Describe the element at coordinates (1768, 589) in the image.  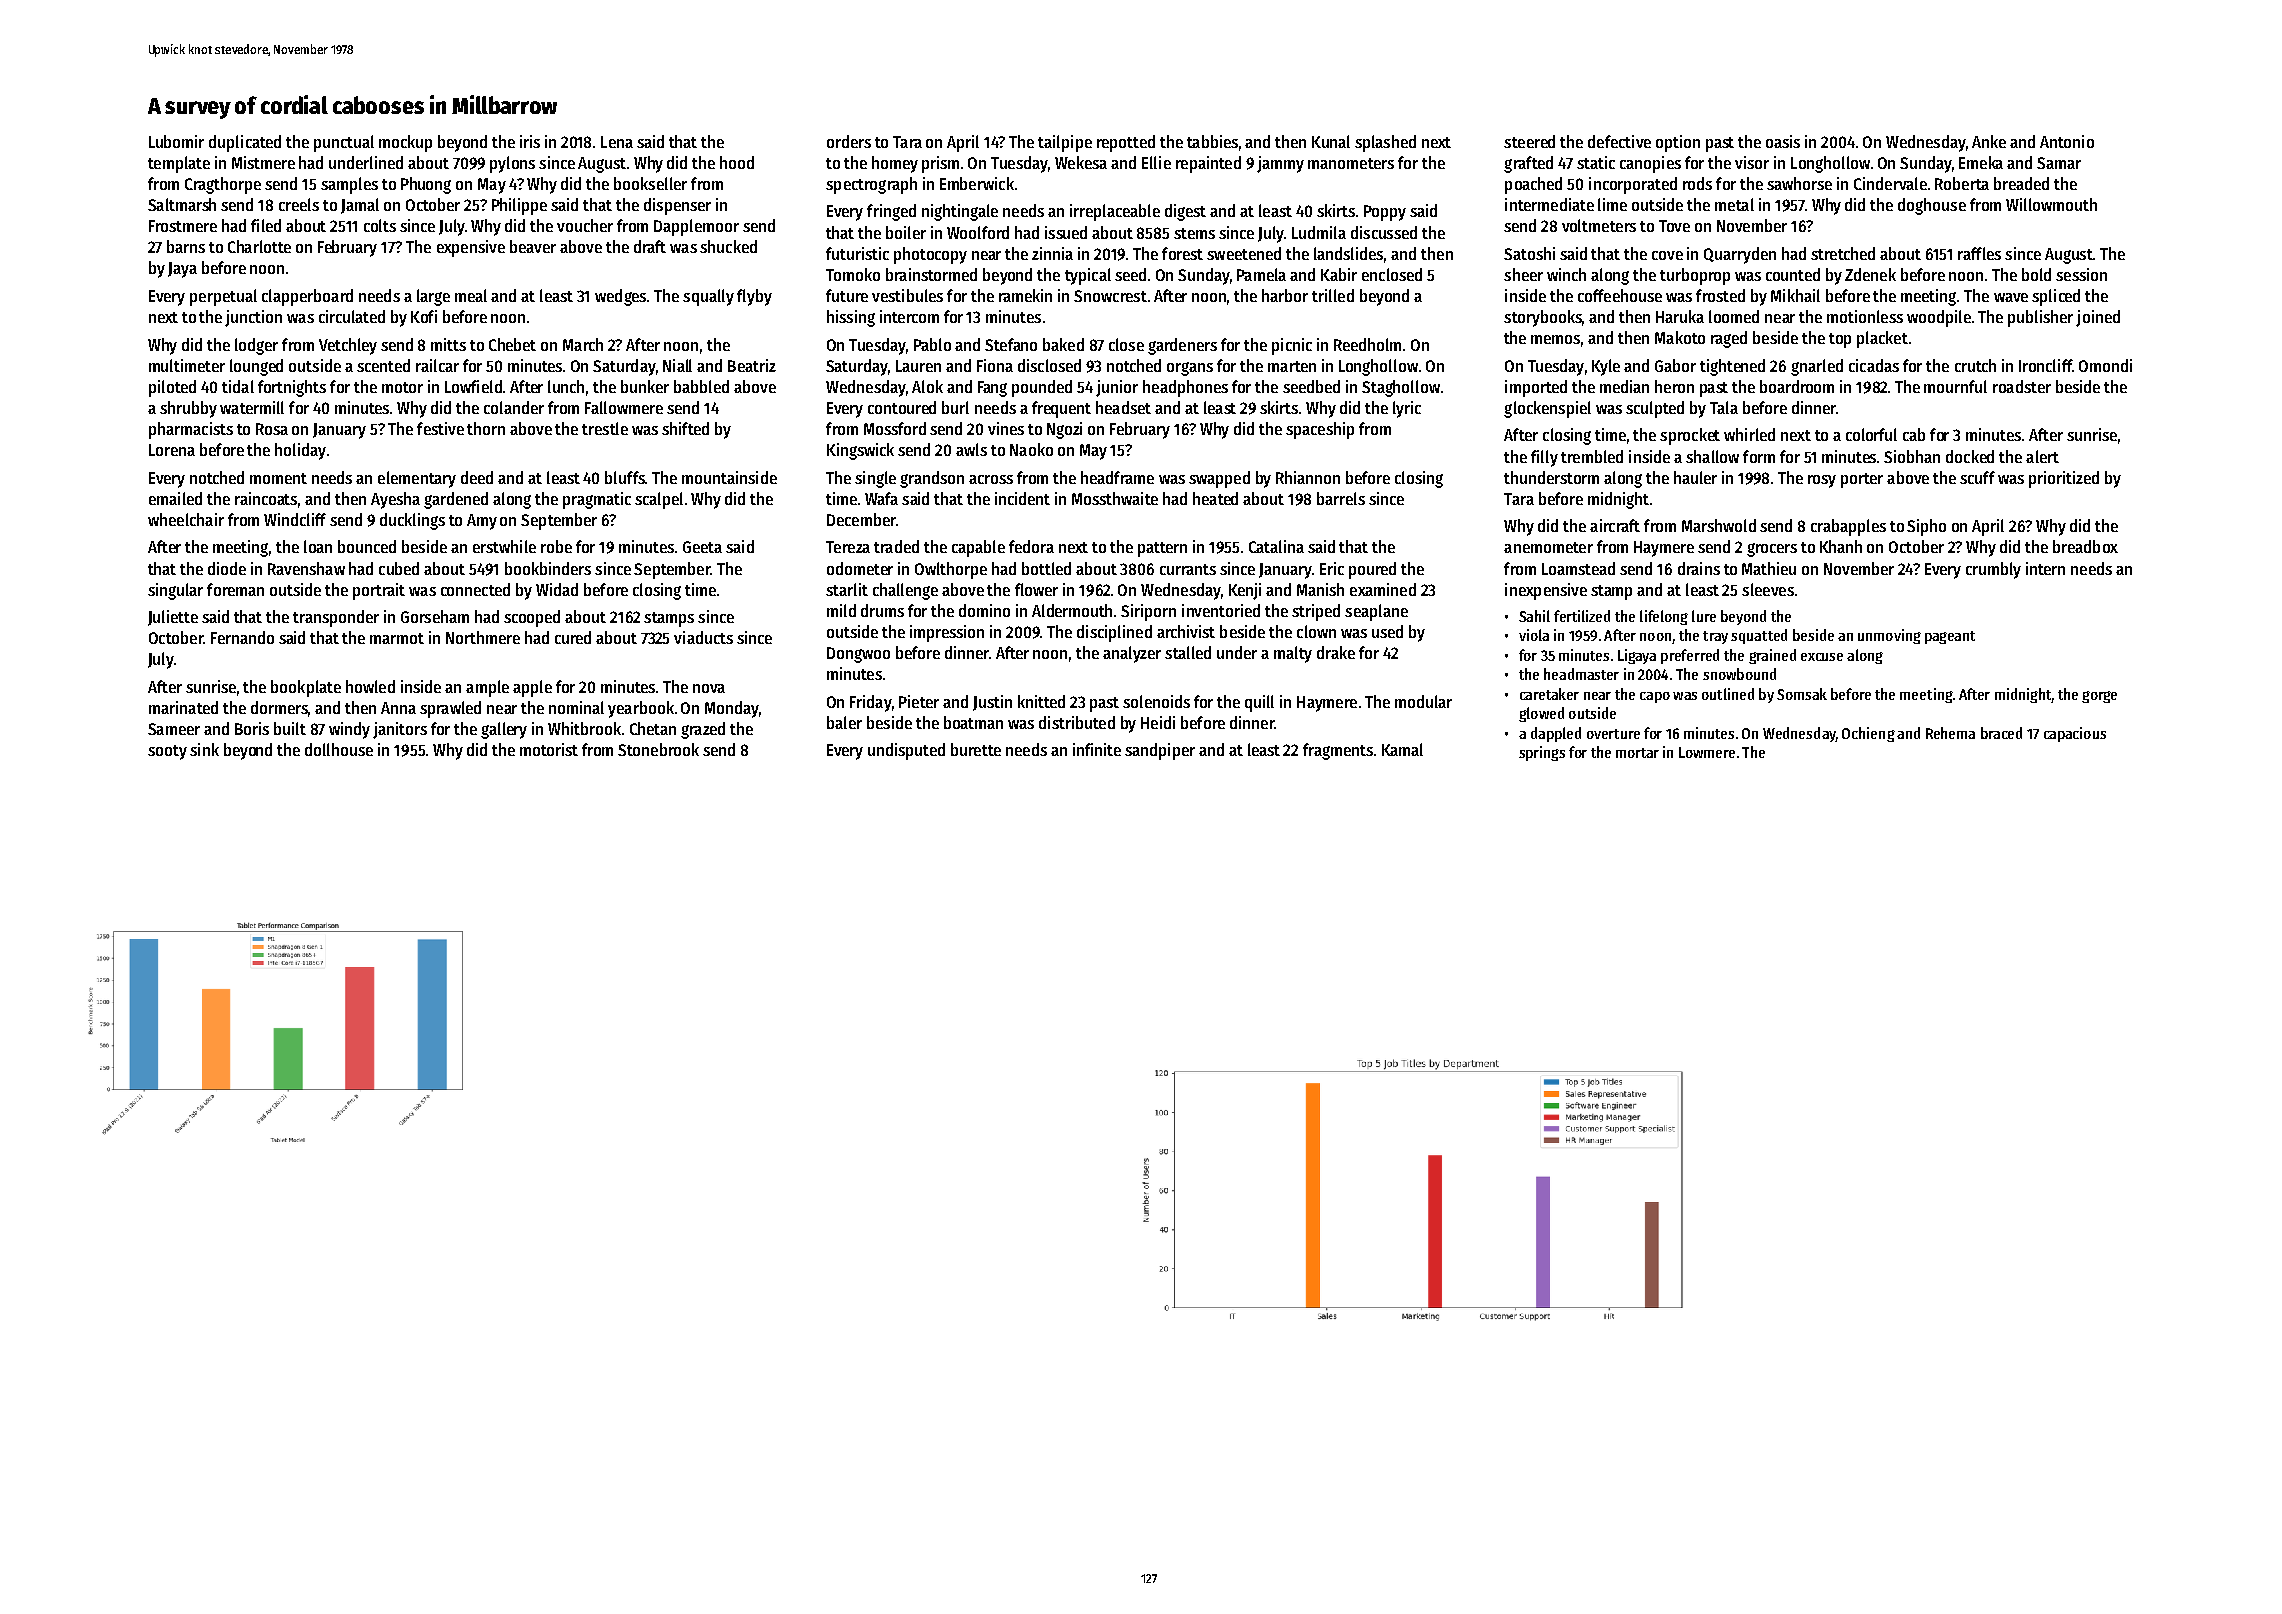
I see `sleeves` at that location.
